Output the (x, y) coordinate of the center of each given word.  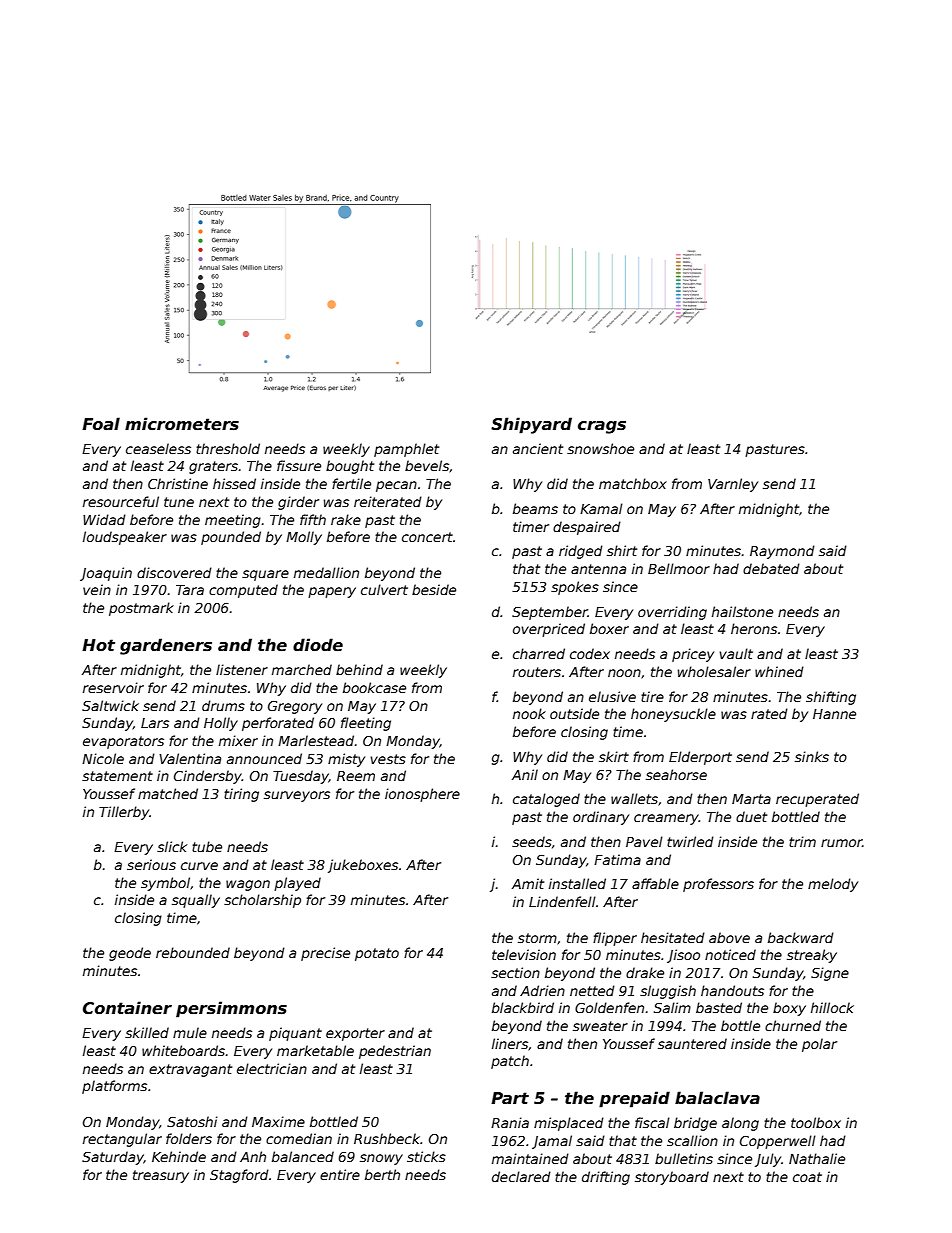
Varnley (733, 485)
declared (521, 1176)
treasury (161, 1176)
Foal (101, 423)
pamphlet (406, 450)
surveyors (297, 796)
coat (807, 1177)
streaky (812, 956)
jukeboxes (363, 866)
